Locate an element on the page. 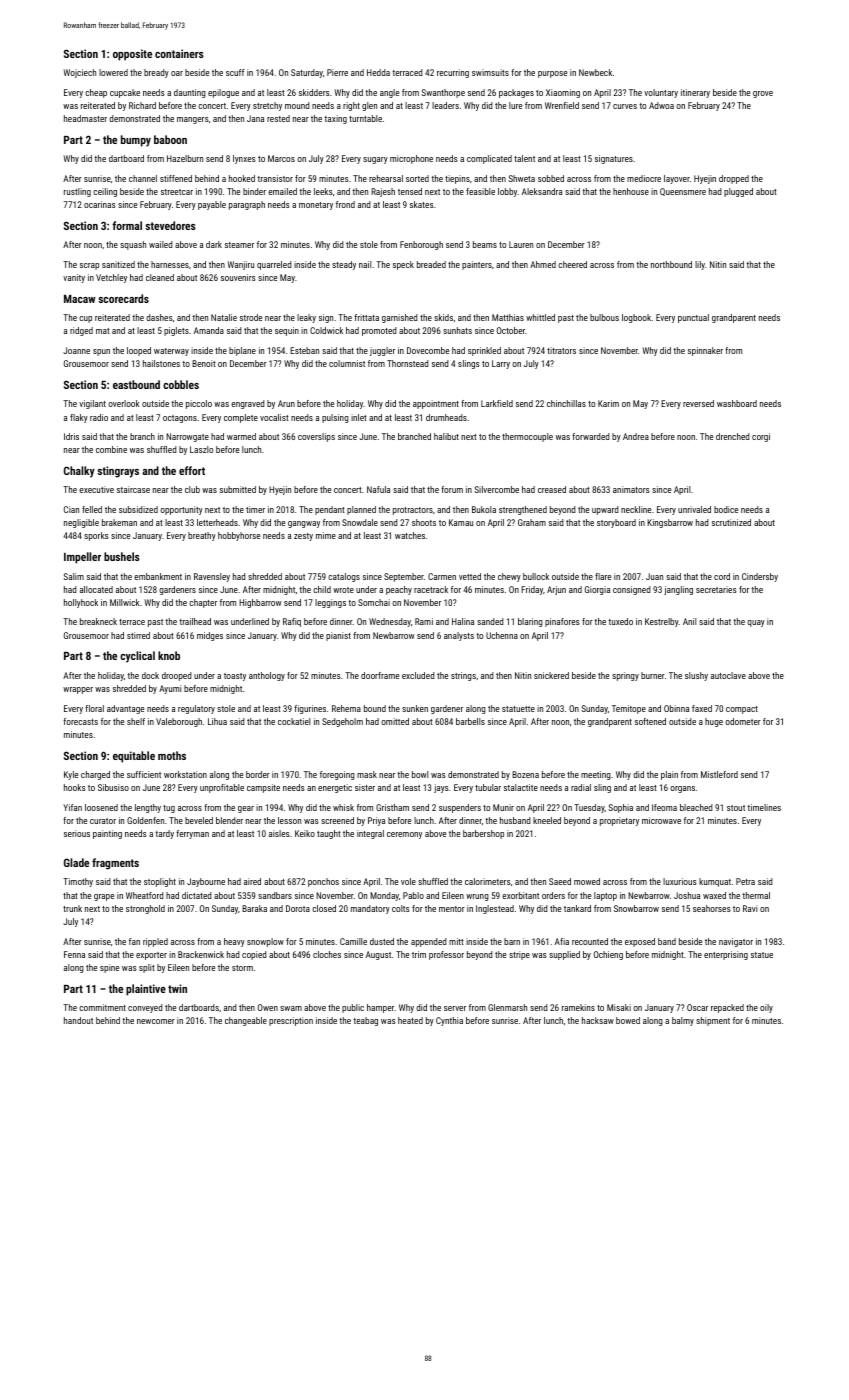 The image size is (849, 1400). wailed is located at coordinates (161, 244).
